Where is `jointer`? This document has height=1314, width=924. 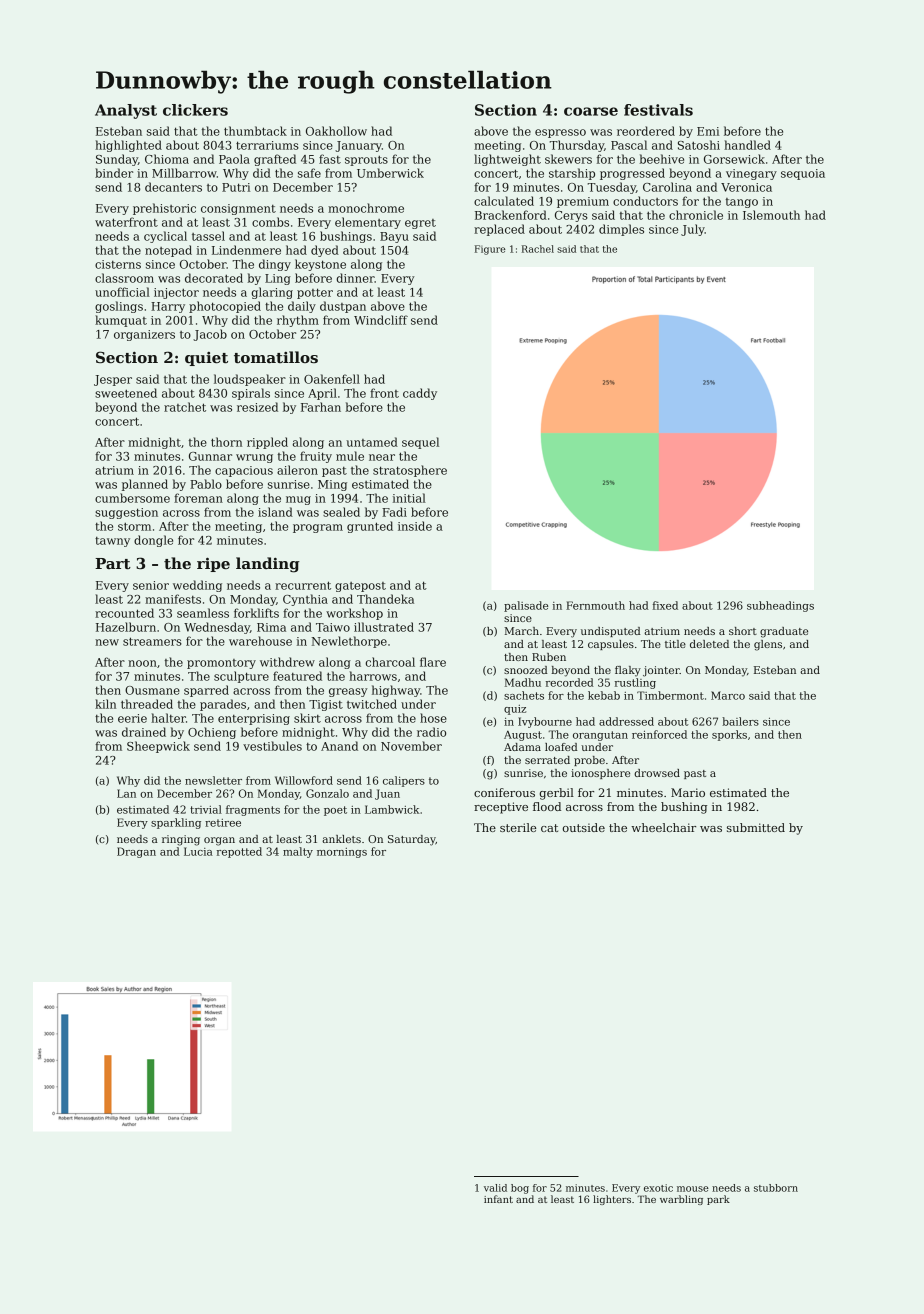 jointer is located at coordinates (661, 671).
